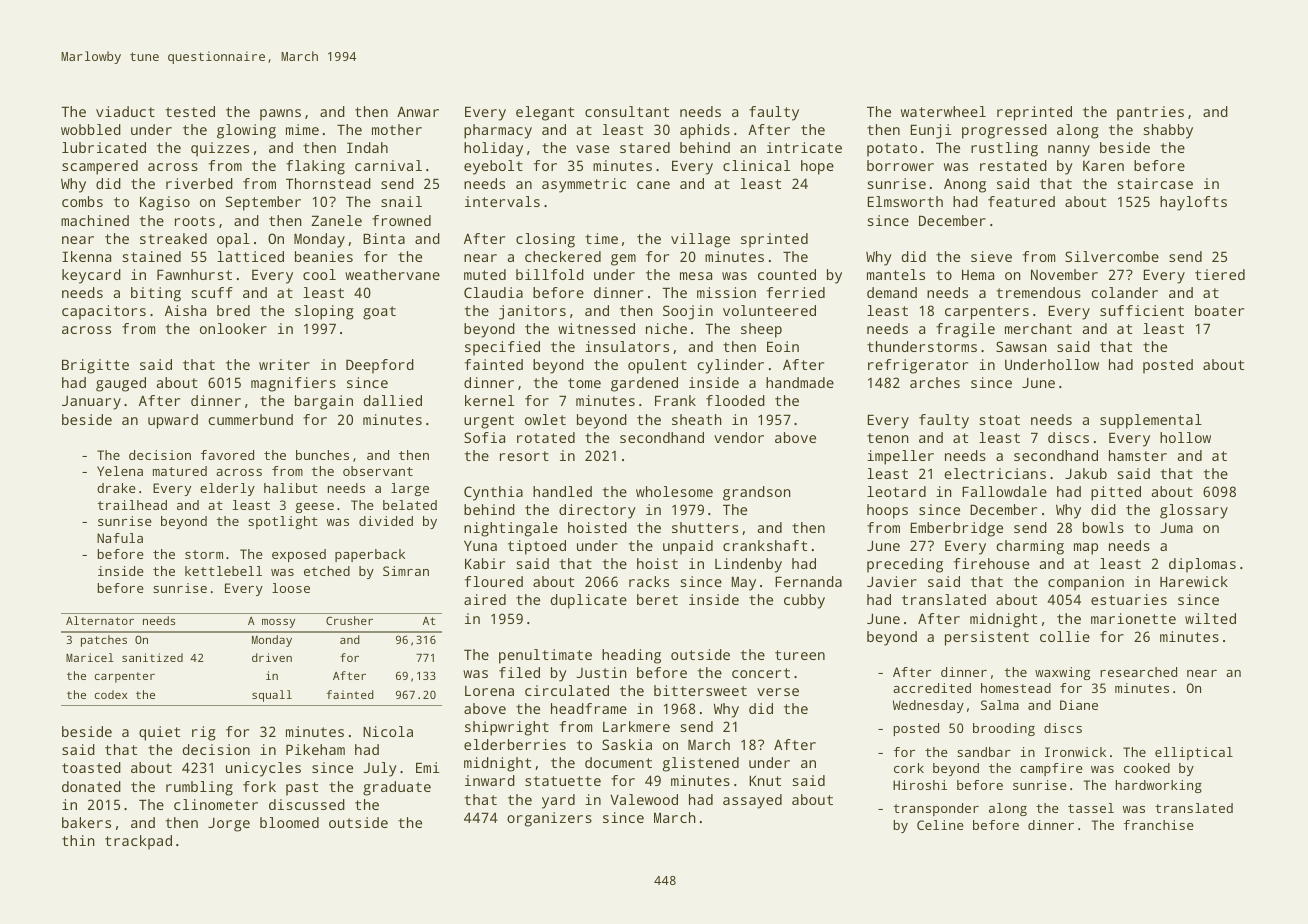 The height and width of the screenshot is (924, 1308). Describe the element at coordinates (1138, 455) in the screenshot. I see `hamster` at that location.
